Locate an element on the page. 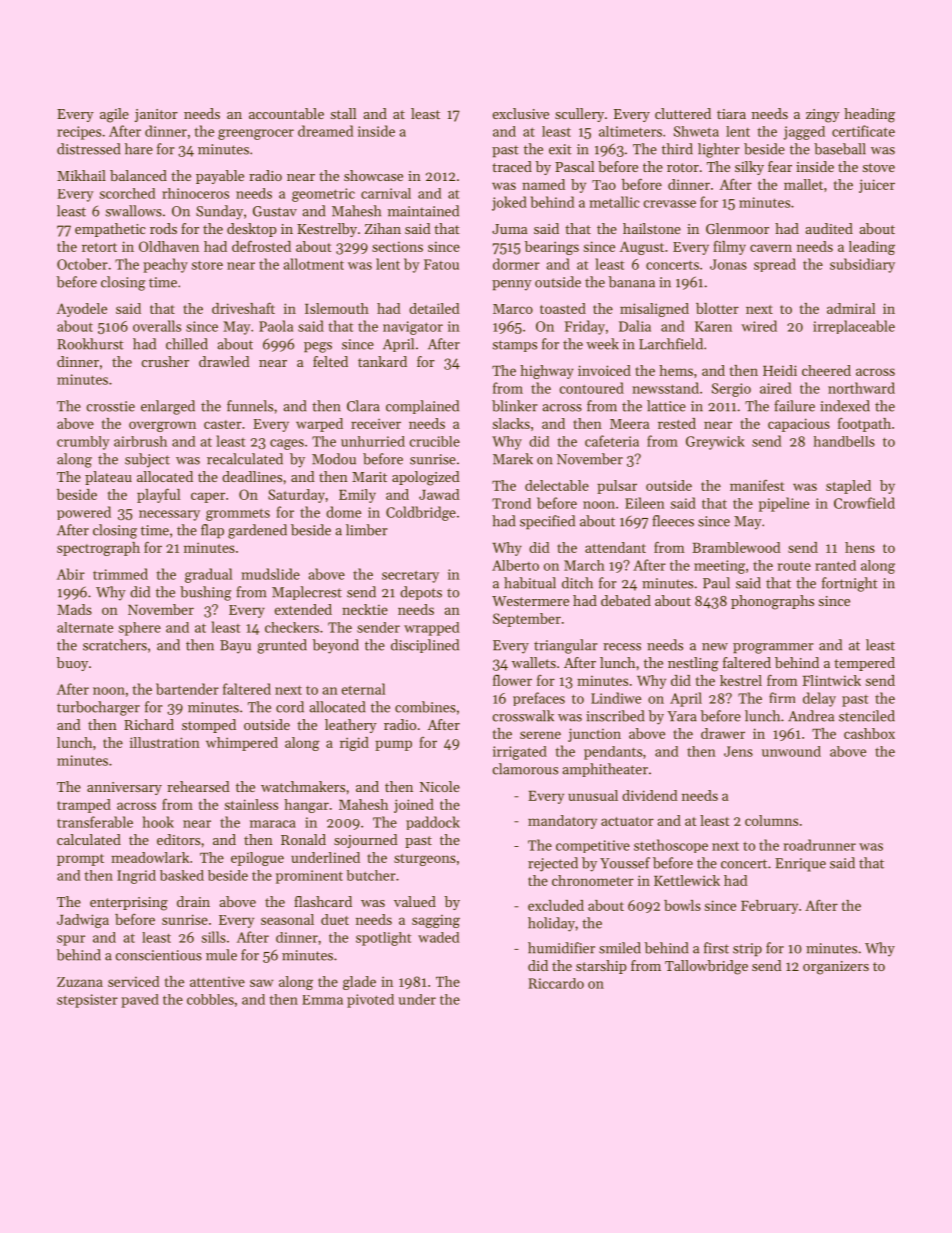 Image resolution: width=952 pixels, height=1233 pixels. exclusive is located at coordinates (521, 113).
